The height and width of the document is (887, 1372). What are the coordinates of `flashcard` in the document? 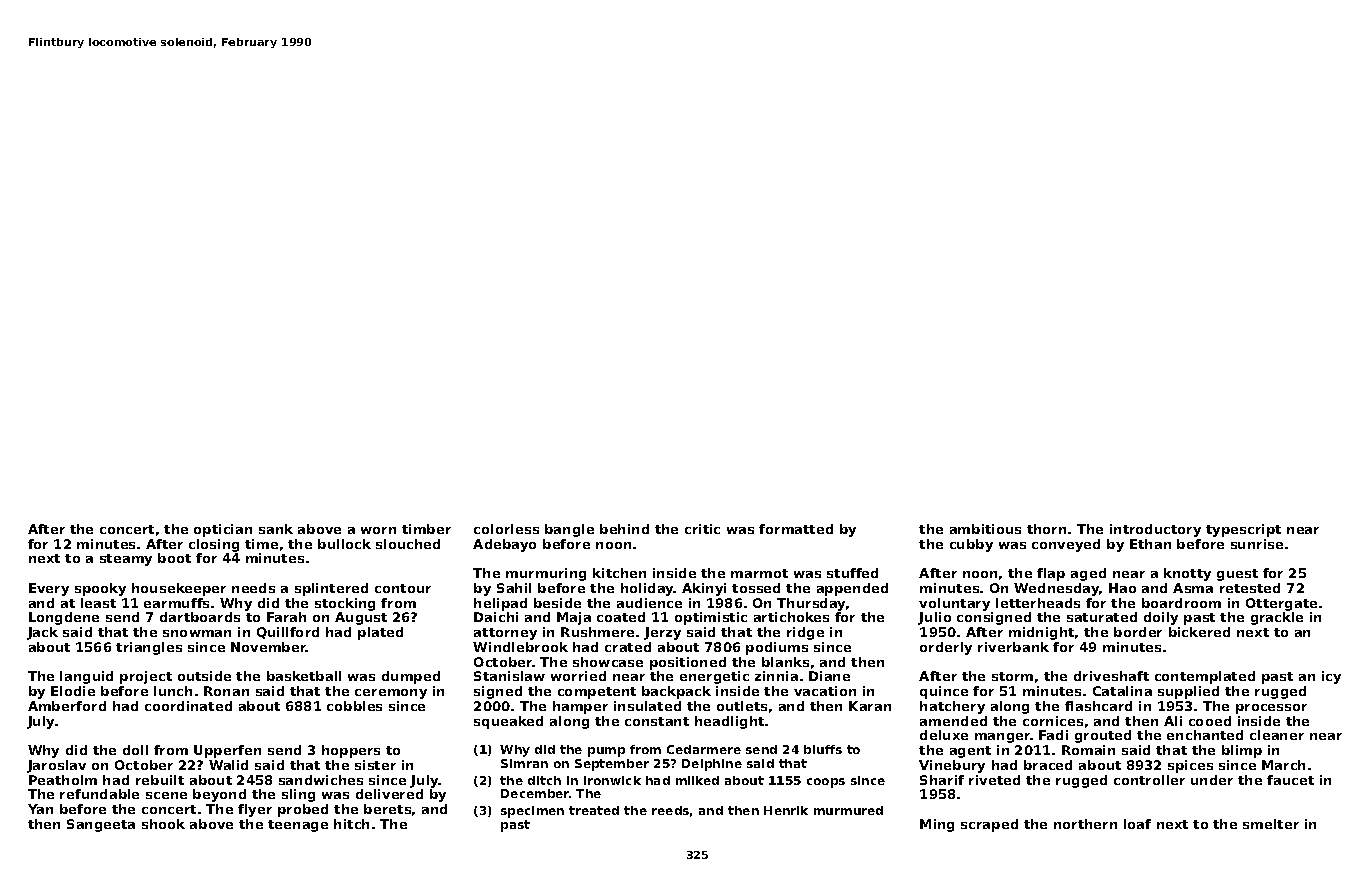 It's located at (1098, 706).
